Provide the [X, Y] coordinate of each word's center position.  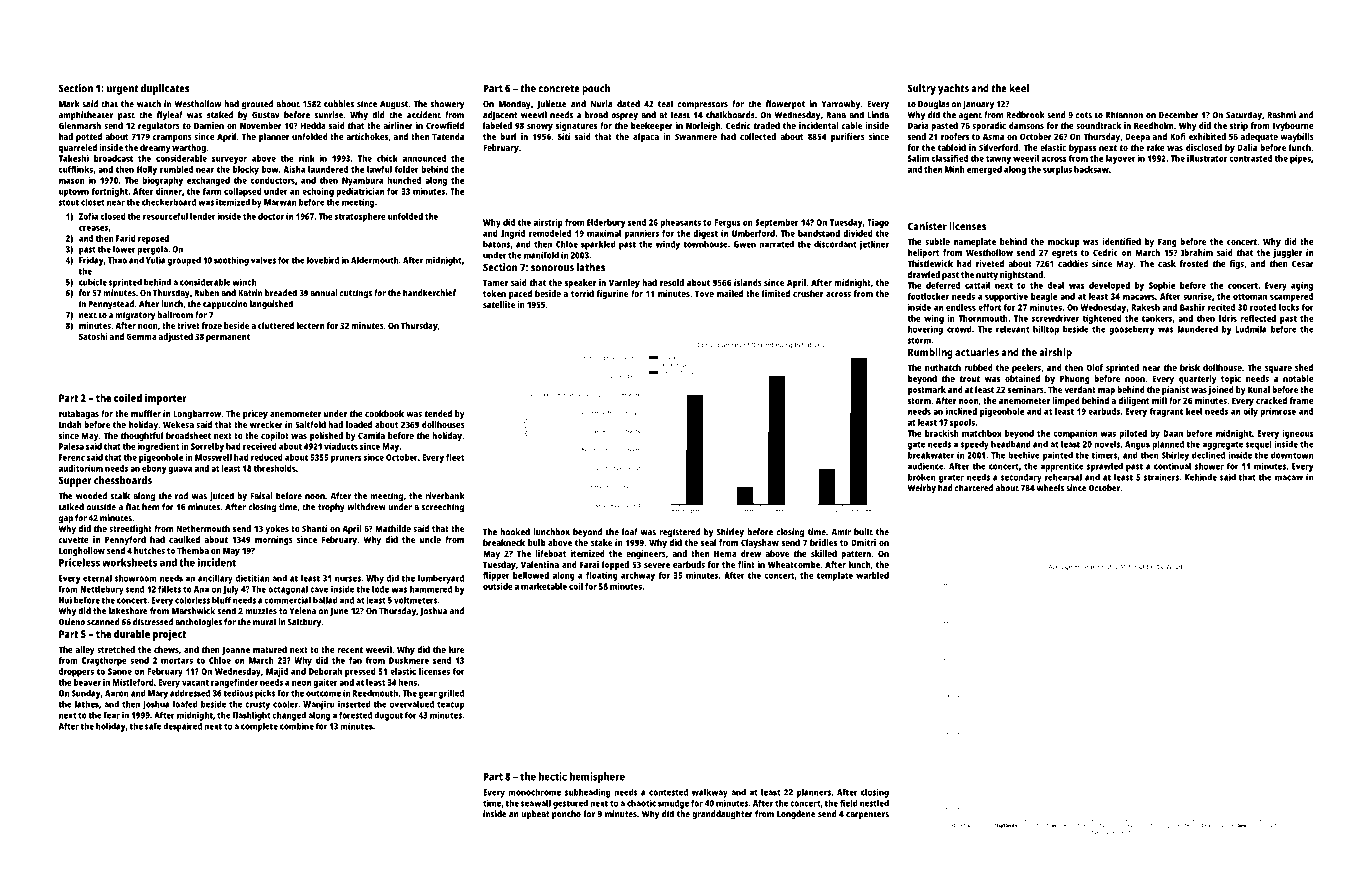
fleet [455, 457]
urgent [122, 90]
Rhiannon [1124, 115]
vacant [195, 683]
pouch [596, 89]
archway [638, 576]
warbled [872, 575]
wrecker [266, 424]
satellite [499, 304]
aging [1302, 286]
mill [1159, 400]
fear [112, 715]
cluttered [276, 325]
